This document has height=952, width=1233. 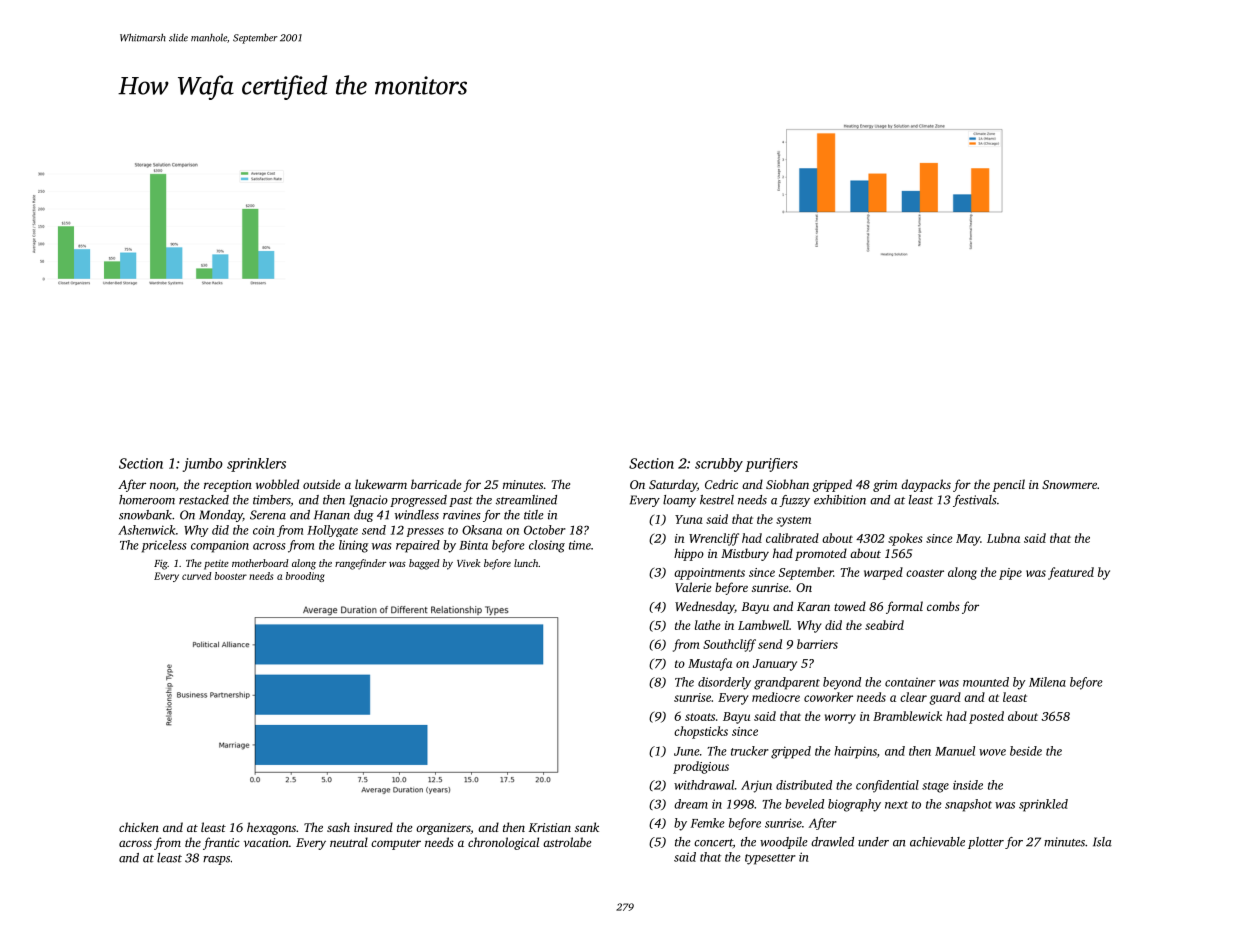 What do you see at coordinates (719, 465) in the document?
I see `scrubby` at bounding box center [719, 465].
